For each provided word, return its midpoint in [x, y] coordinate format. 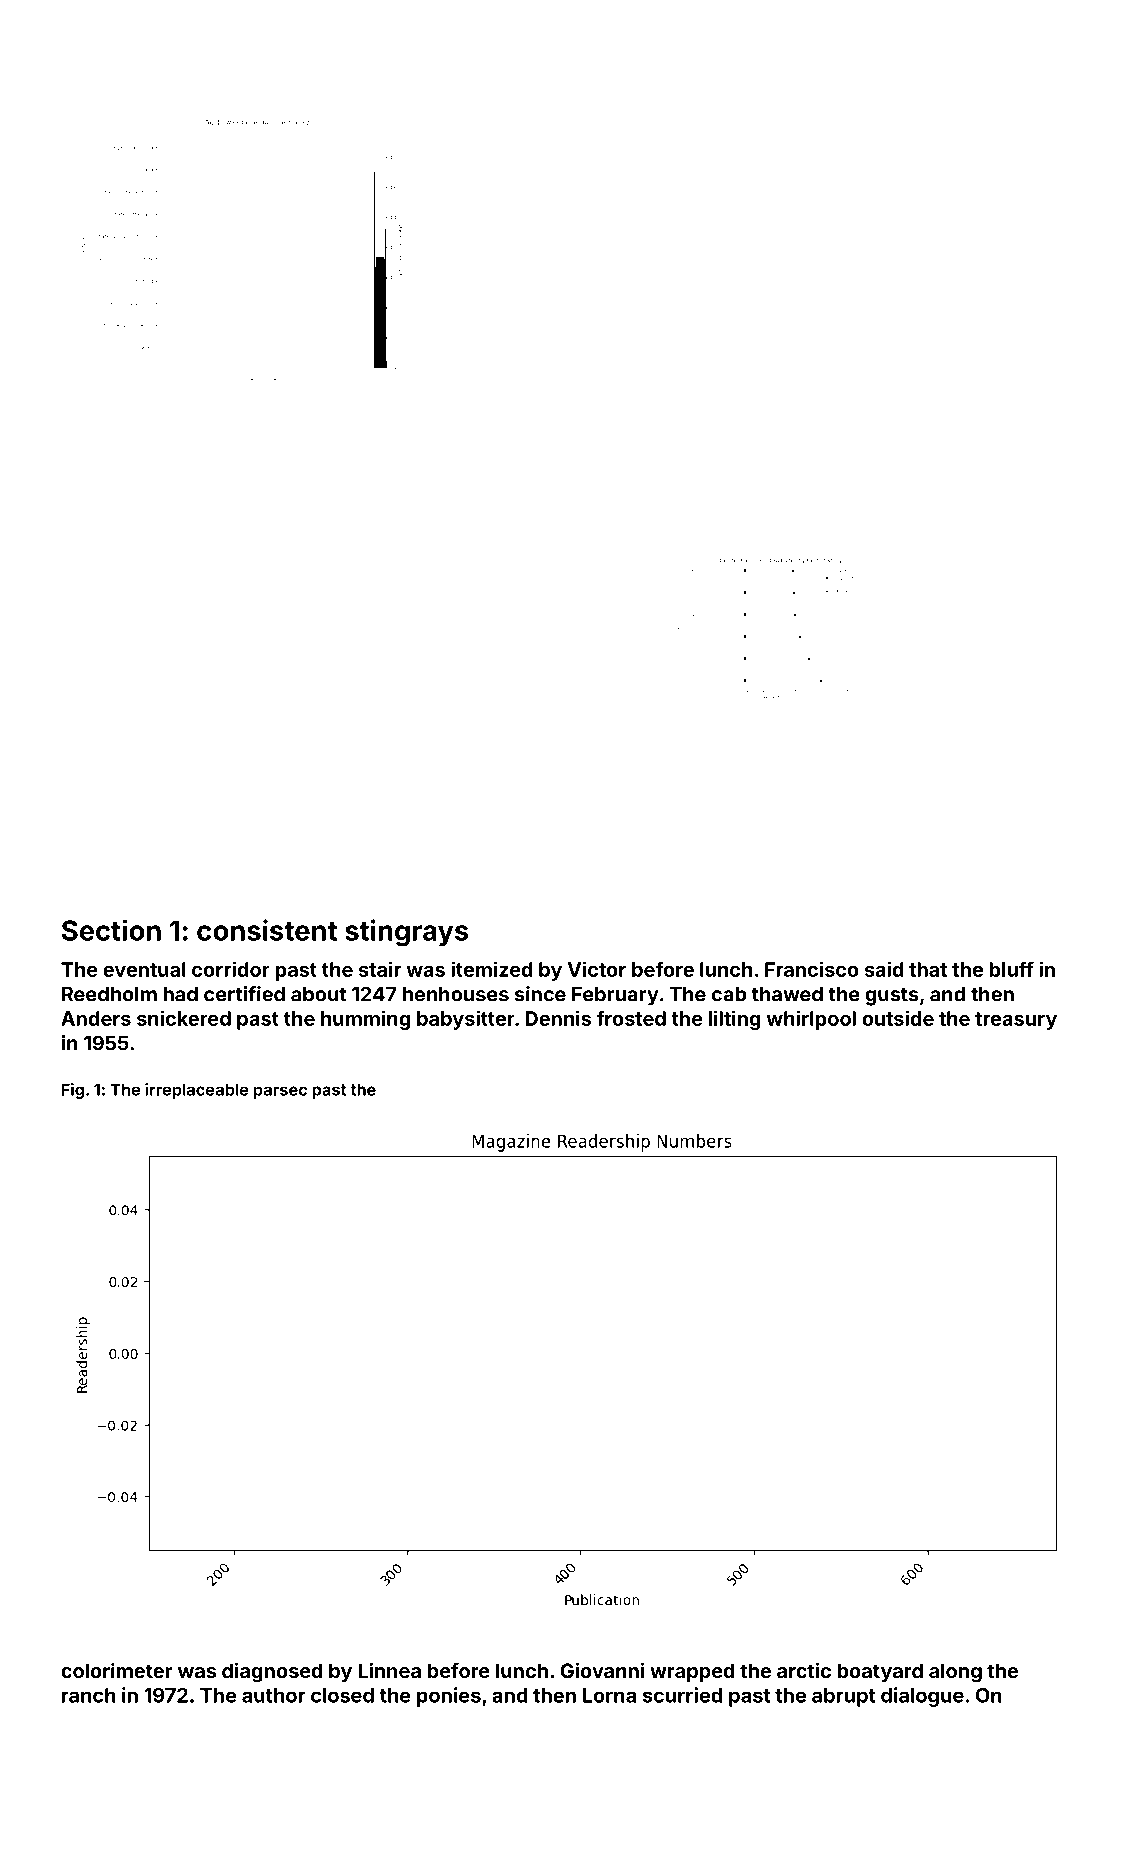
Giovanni [602, 1670]
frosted [631, 1018]
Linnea [389, 1670]
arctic [804, 1670]
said [884, 969]
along [955, 1673]
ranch [89, 1695]
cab [729, 994]
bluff [1011, 969]
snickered [184, 1018]
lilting [735, 1020]
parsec [280, 1092]
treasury [1016, 1021]
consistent [267, 930]
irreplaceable [197, 1091]
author [273, 1695]
